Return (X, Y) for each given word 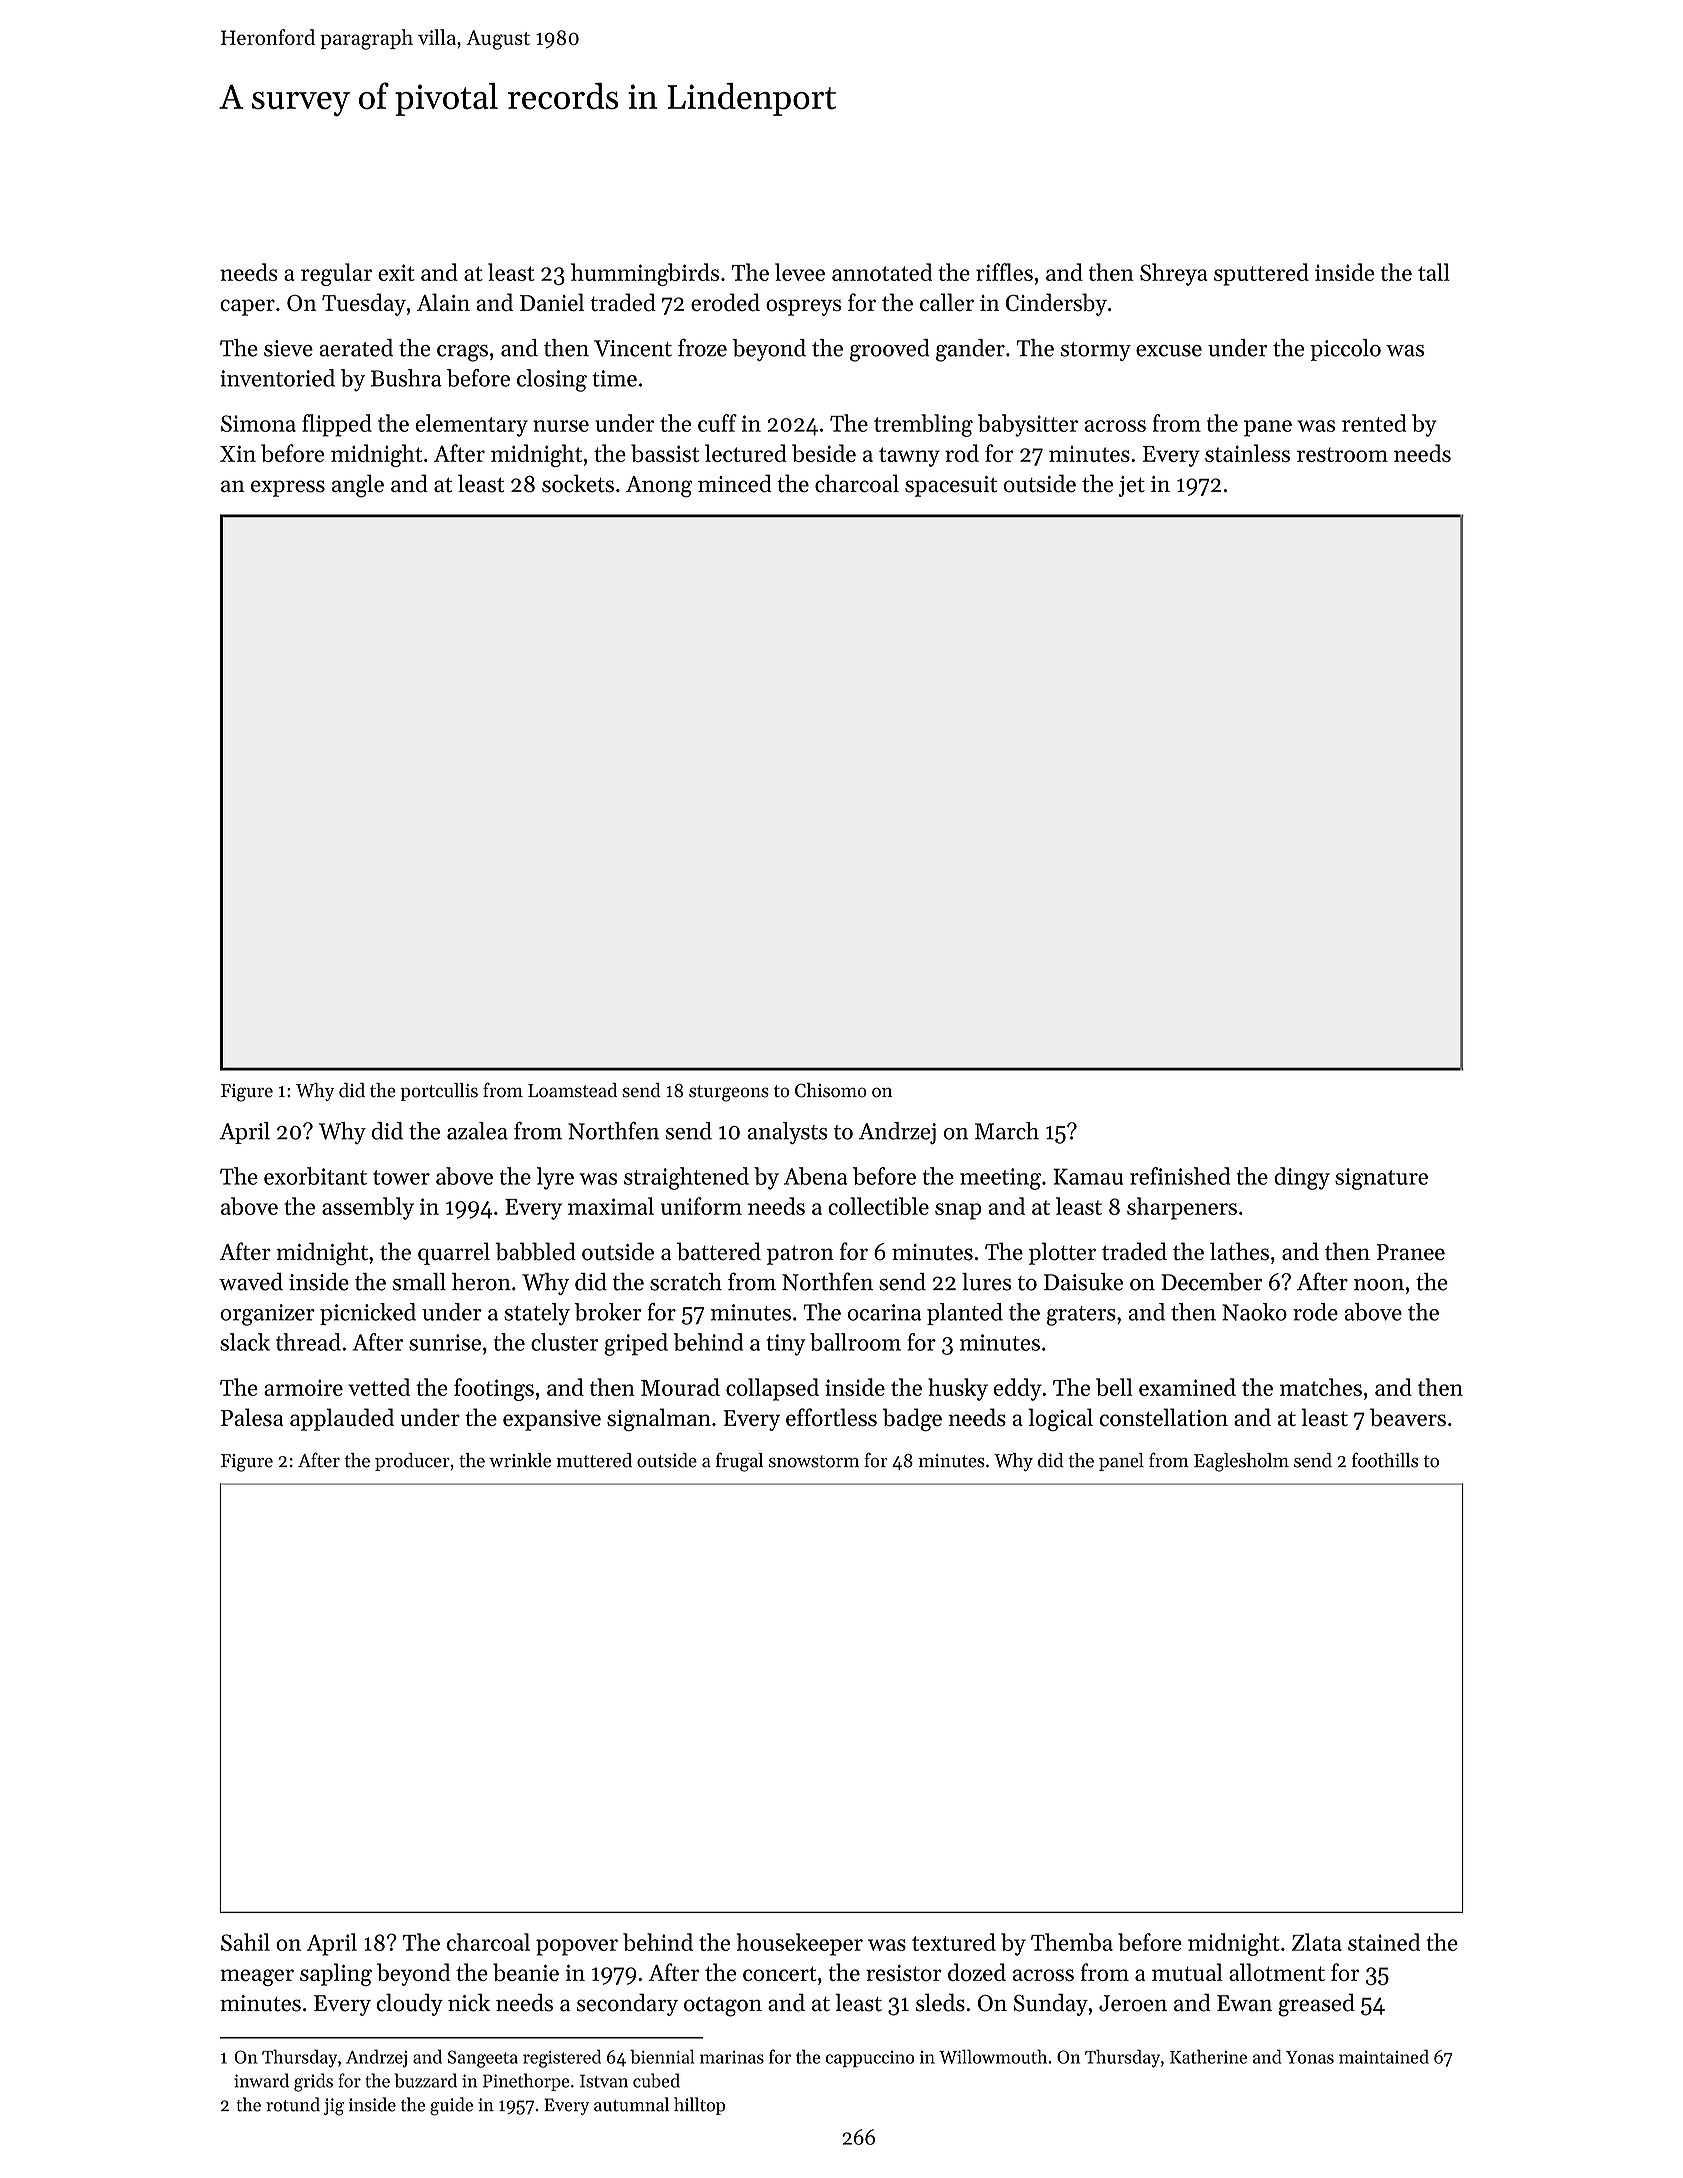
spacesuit (951, 486)
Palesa (252, 1417)
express (288, 488)
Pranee (1410, 1252)
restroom (1342, 454)
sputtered (1261, 274)
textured (954, 1942)
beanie (526, 1972)
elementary (472, 425)
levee (800, 272)
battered (719, 1251)
